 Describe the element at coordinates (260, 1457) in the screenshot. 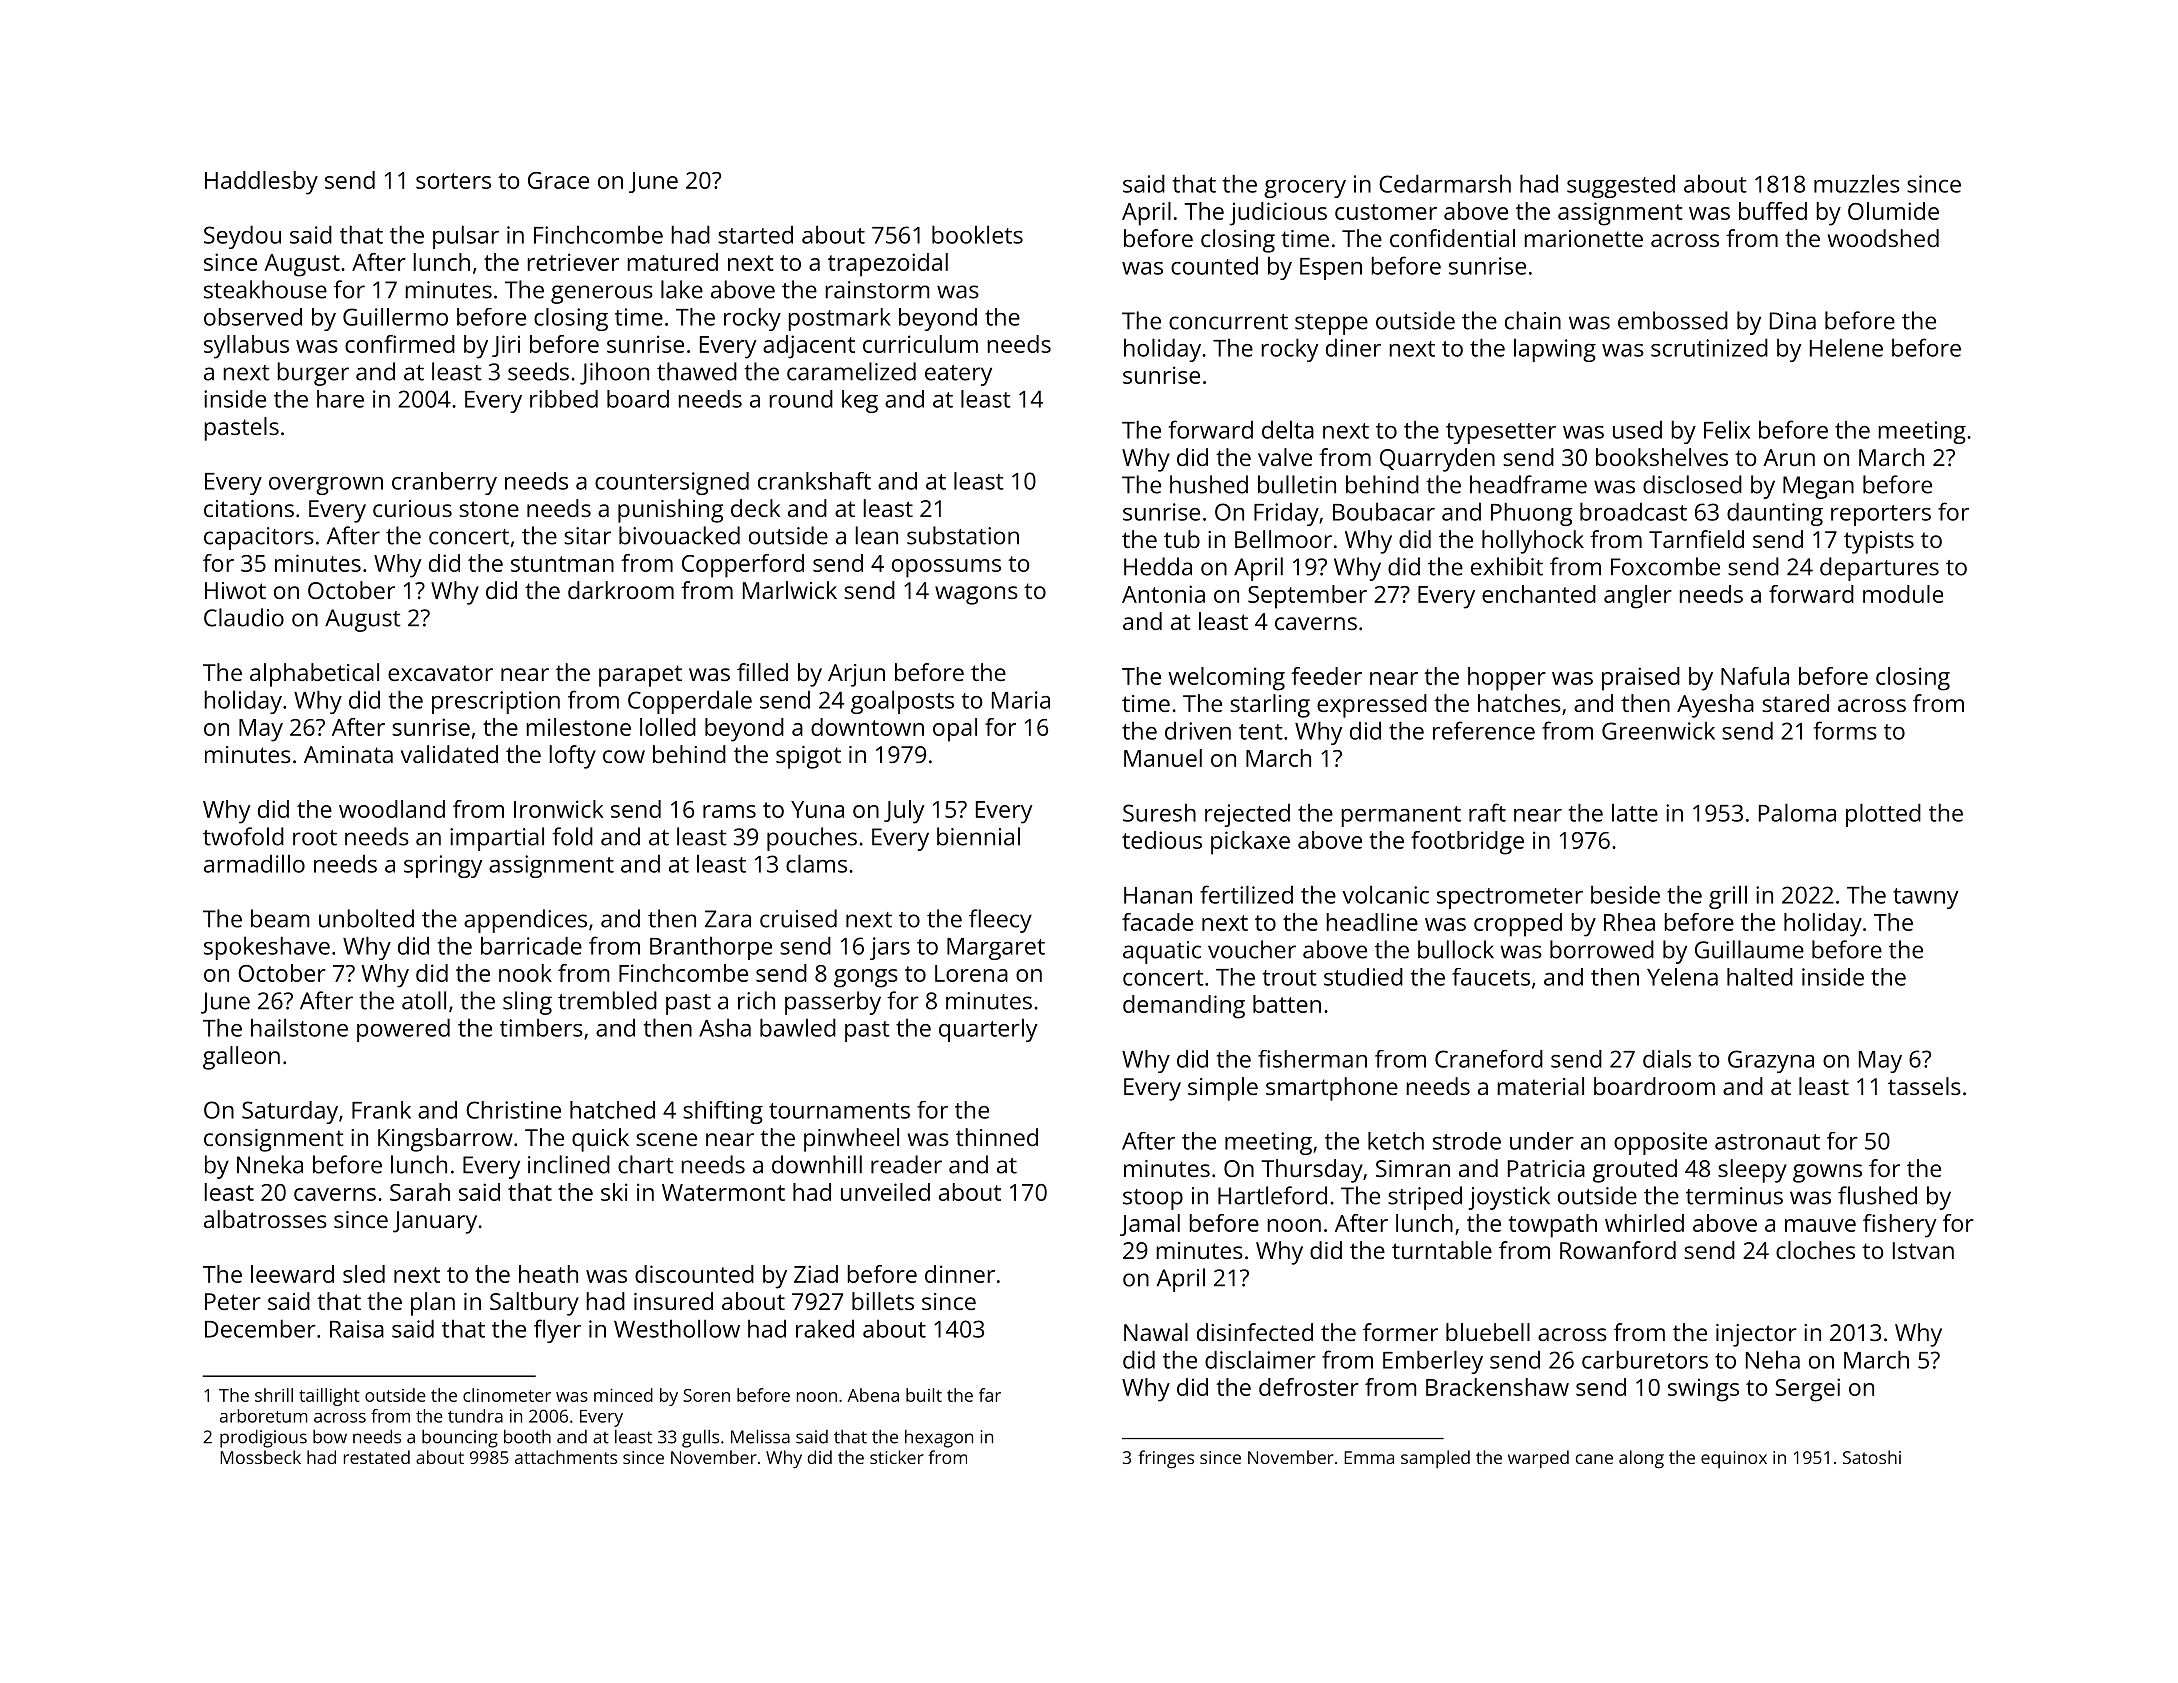

I see `Mossbeck` at that location.
